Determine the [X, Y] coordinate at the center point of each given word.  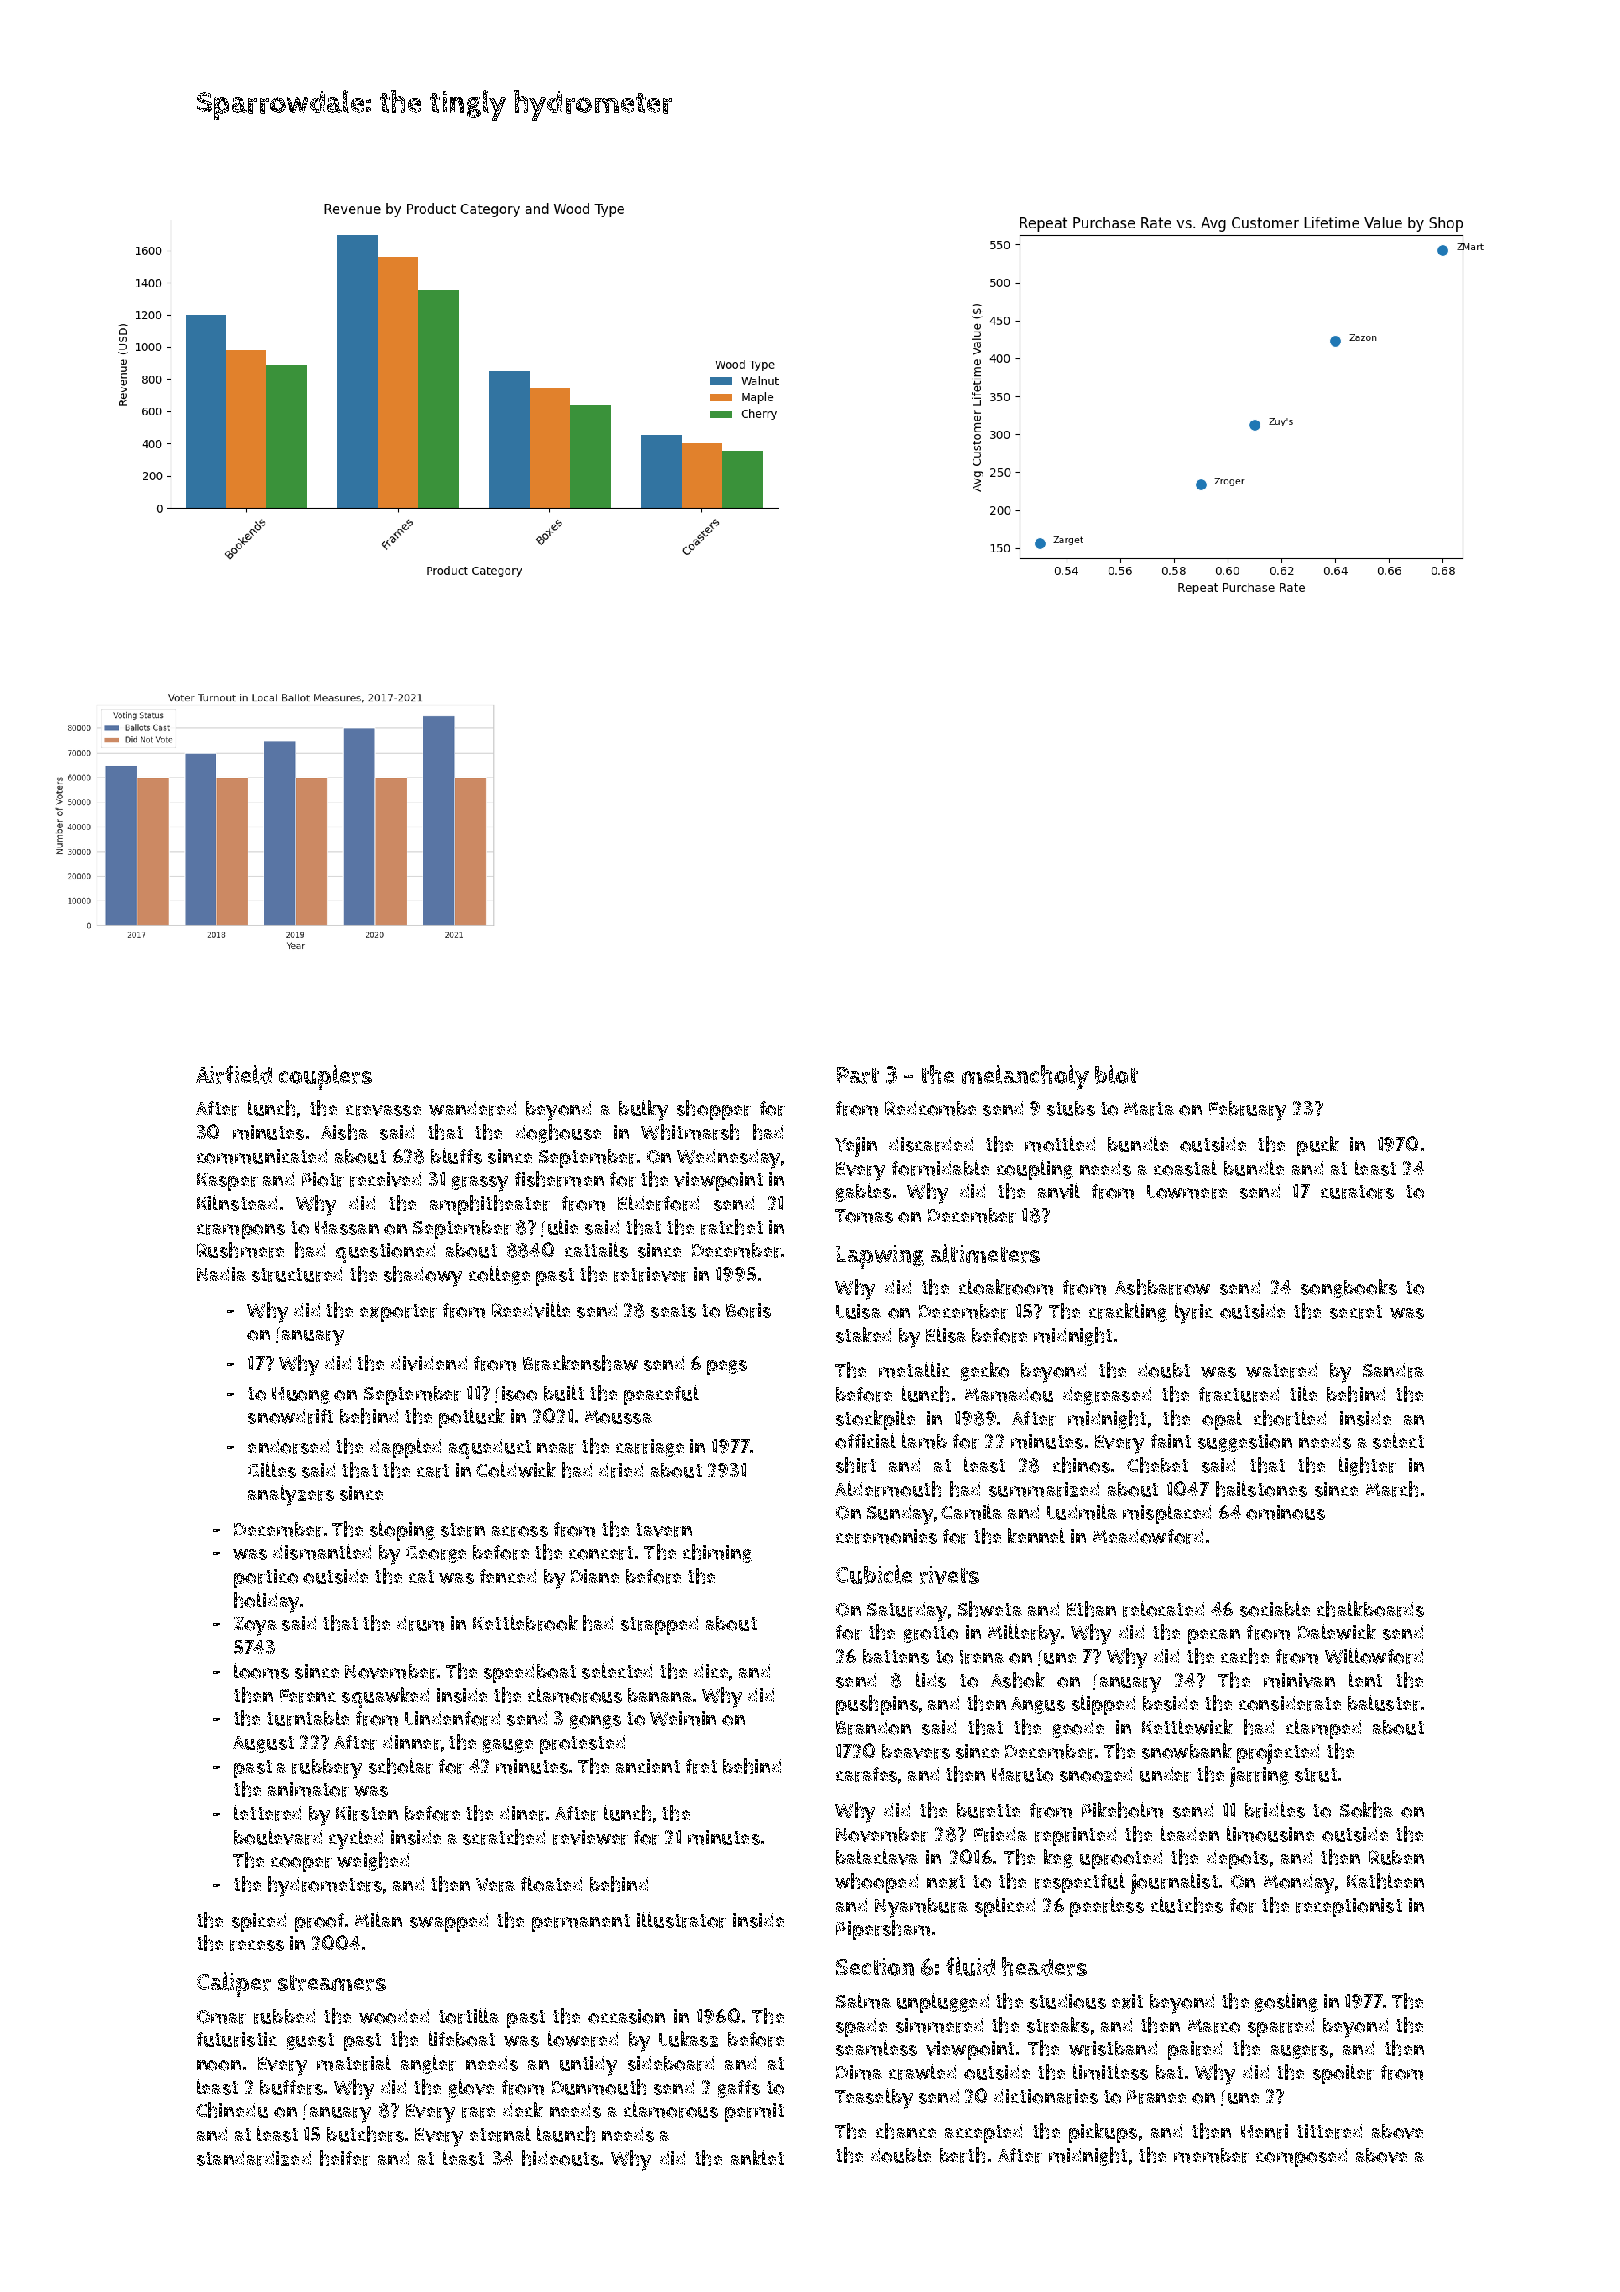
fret [701, 1766]
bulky [643, 1110]
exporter [398, 1313]
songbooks [1349, 1288]
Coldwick [516, 1470]
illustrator [681, 1920]
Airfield [234, 1074]
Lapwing [880, 1257]
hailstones [1261, 1489]
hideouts [560, 2158]
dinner [411, 1742]
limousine [1270, 1834]
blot [1116, 1074]
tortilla [469, 2016]
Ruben [1396, 1857]
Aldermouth [888, 1489]
